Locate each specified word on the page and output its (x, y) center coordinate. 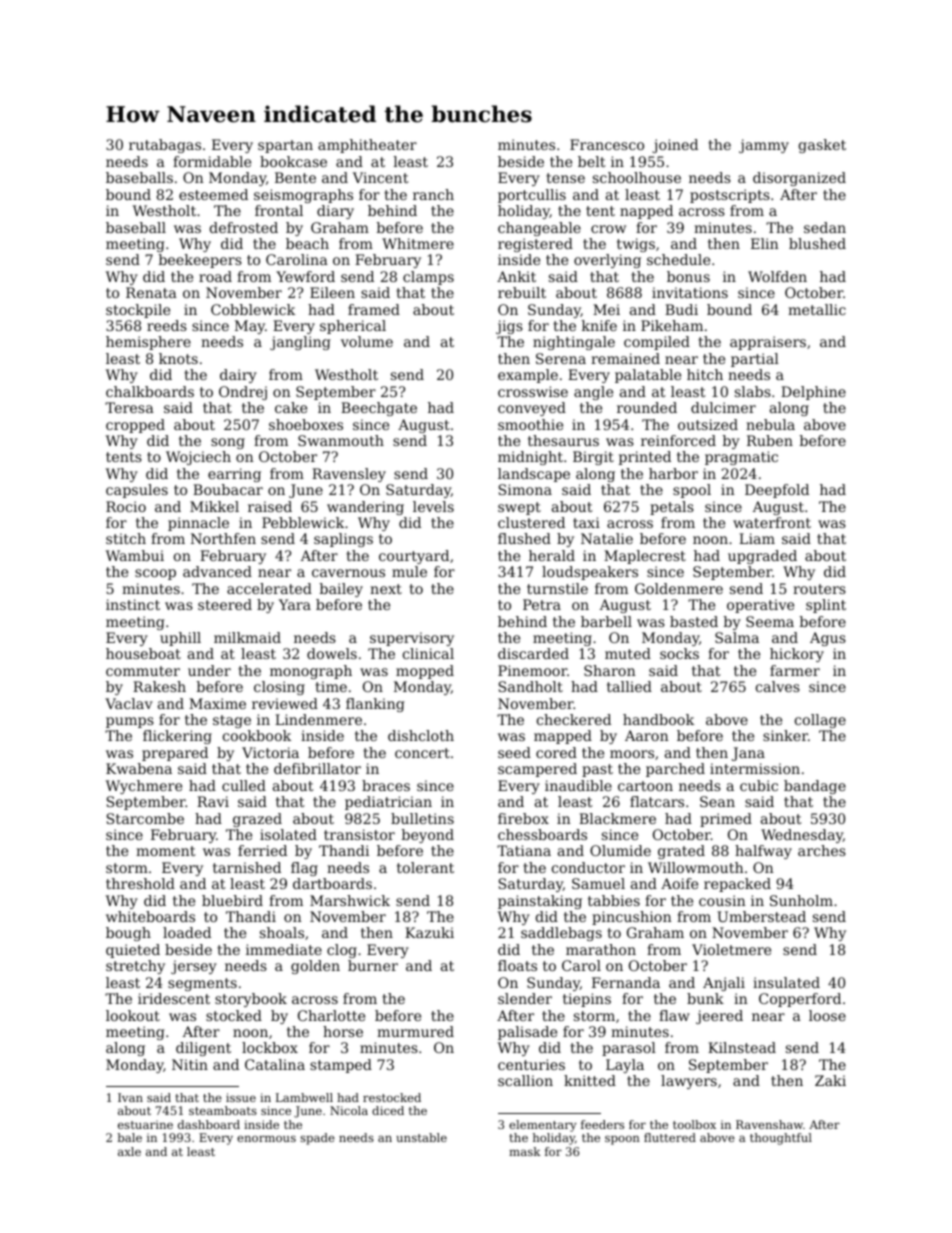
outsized (708, 424)
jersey (194, 967)
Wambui (135, 555)
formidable (212, 161)
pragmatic (741, 458)
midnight (530, 458)
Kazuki (429, 932)
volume (367, 341)
